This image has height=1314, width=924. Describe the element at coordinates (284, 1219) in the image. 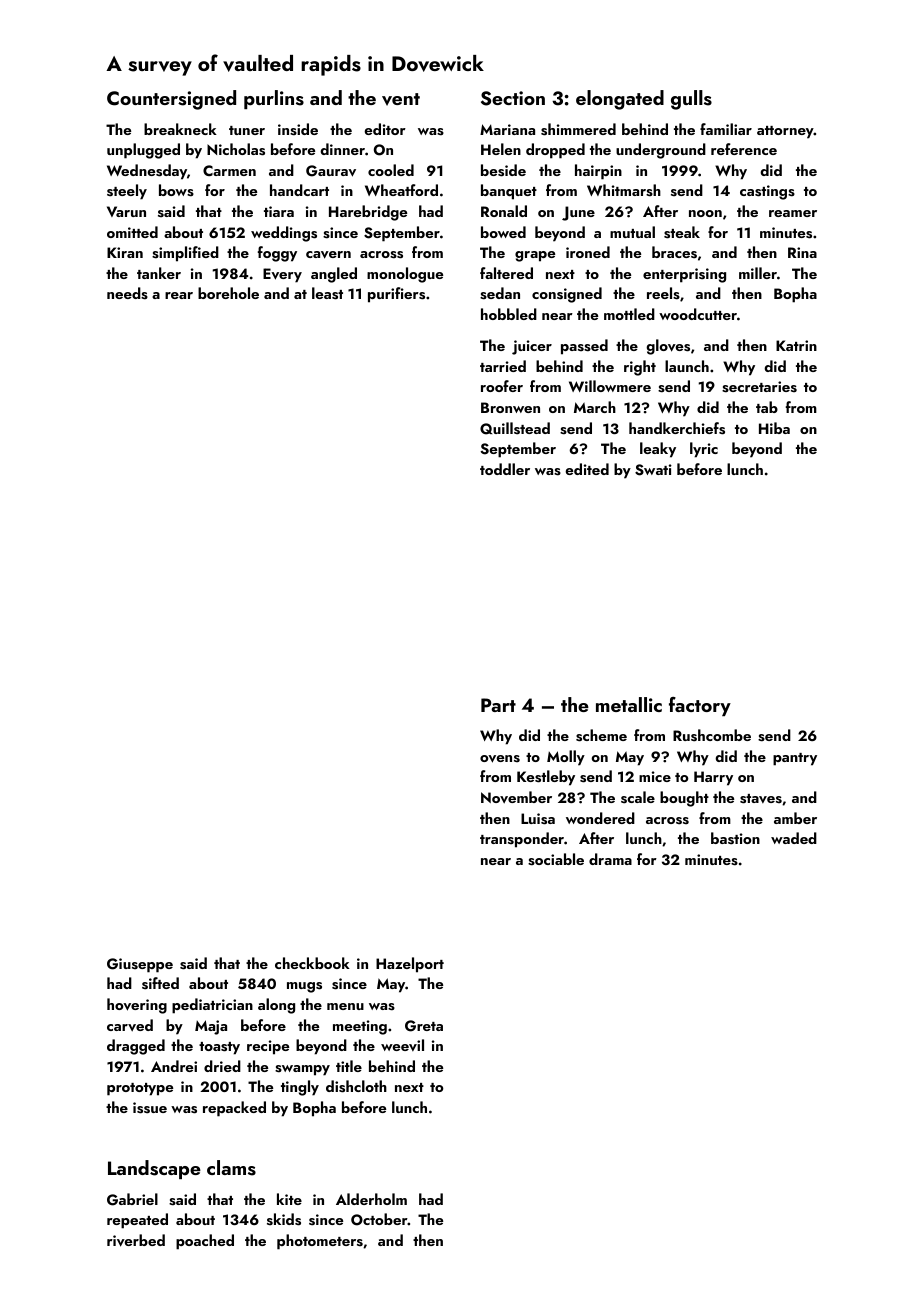

I see `skids` at that location.
